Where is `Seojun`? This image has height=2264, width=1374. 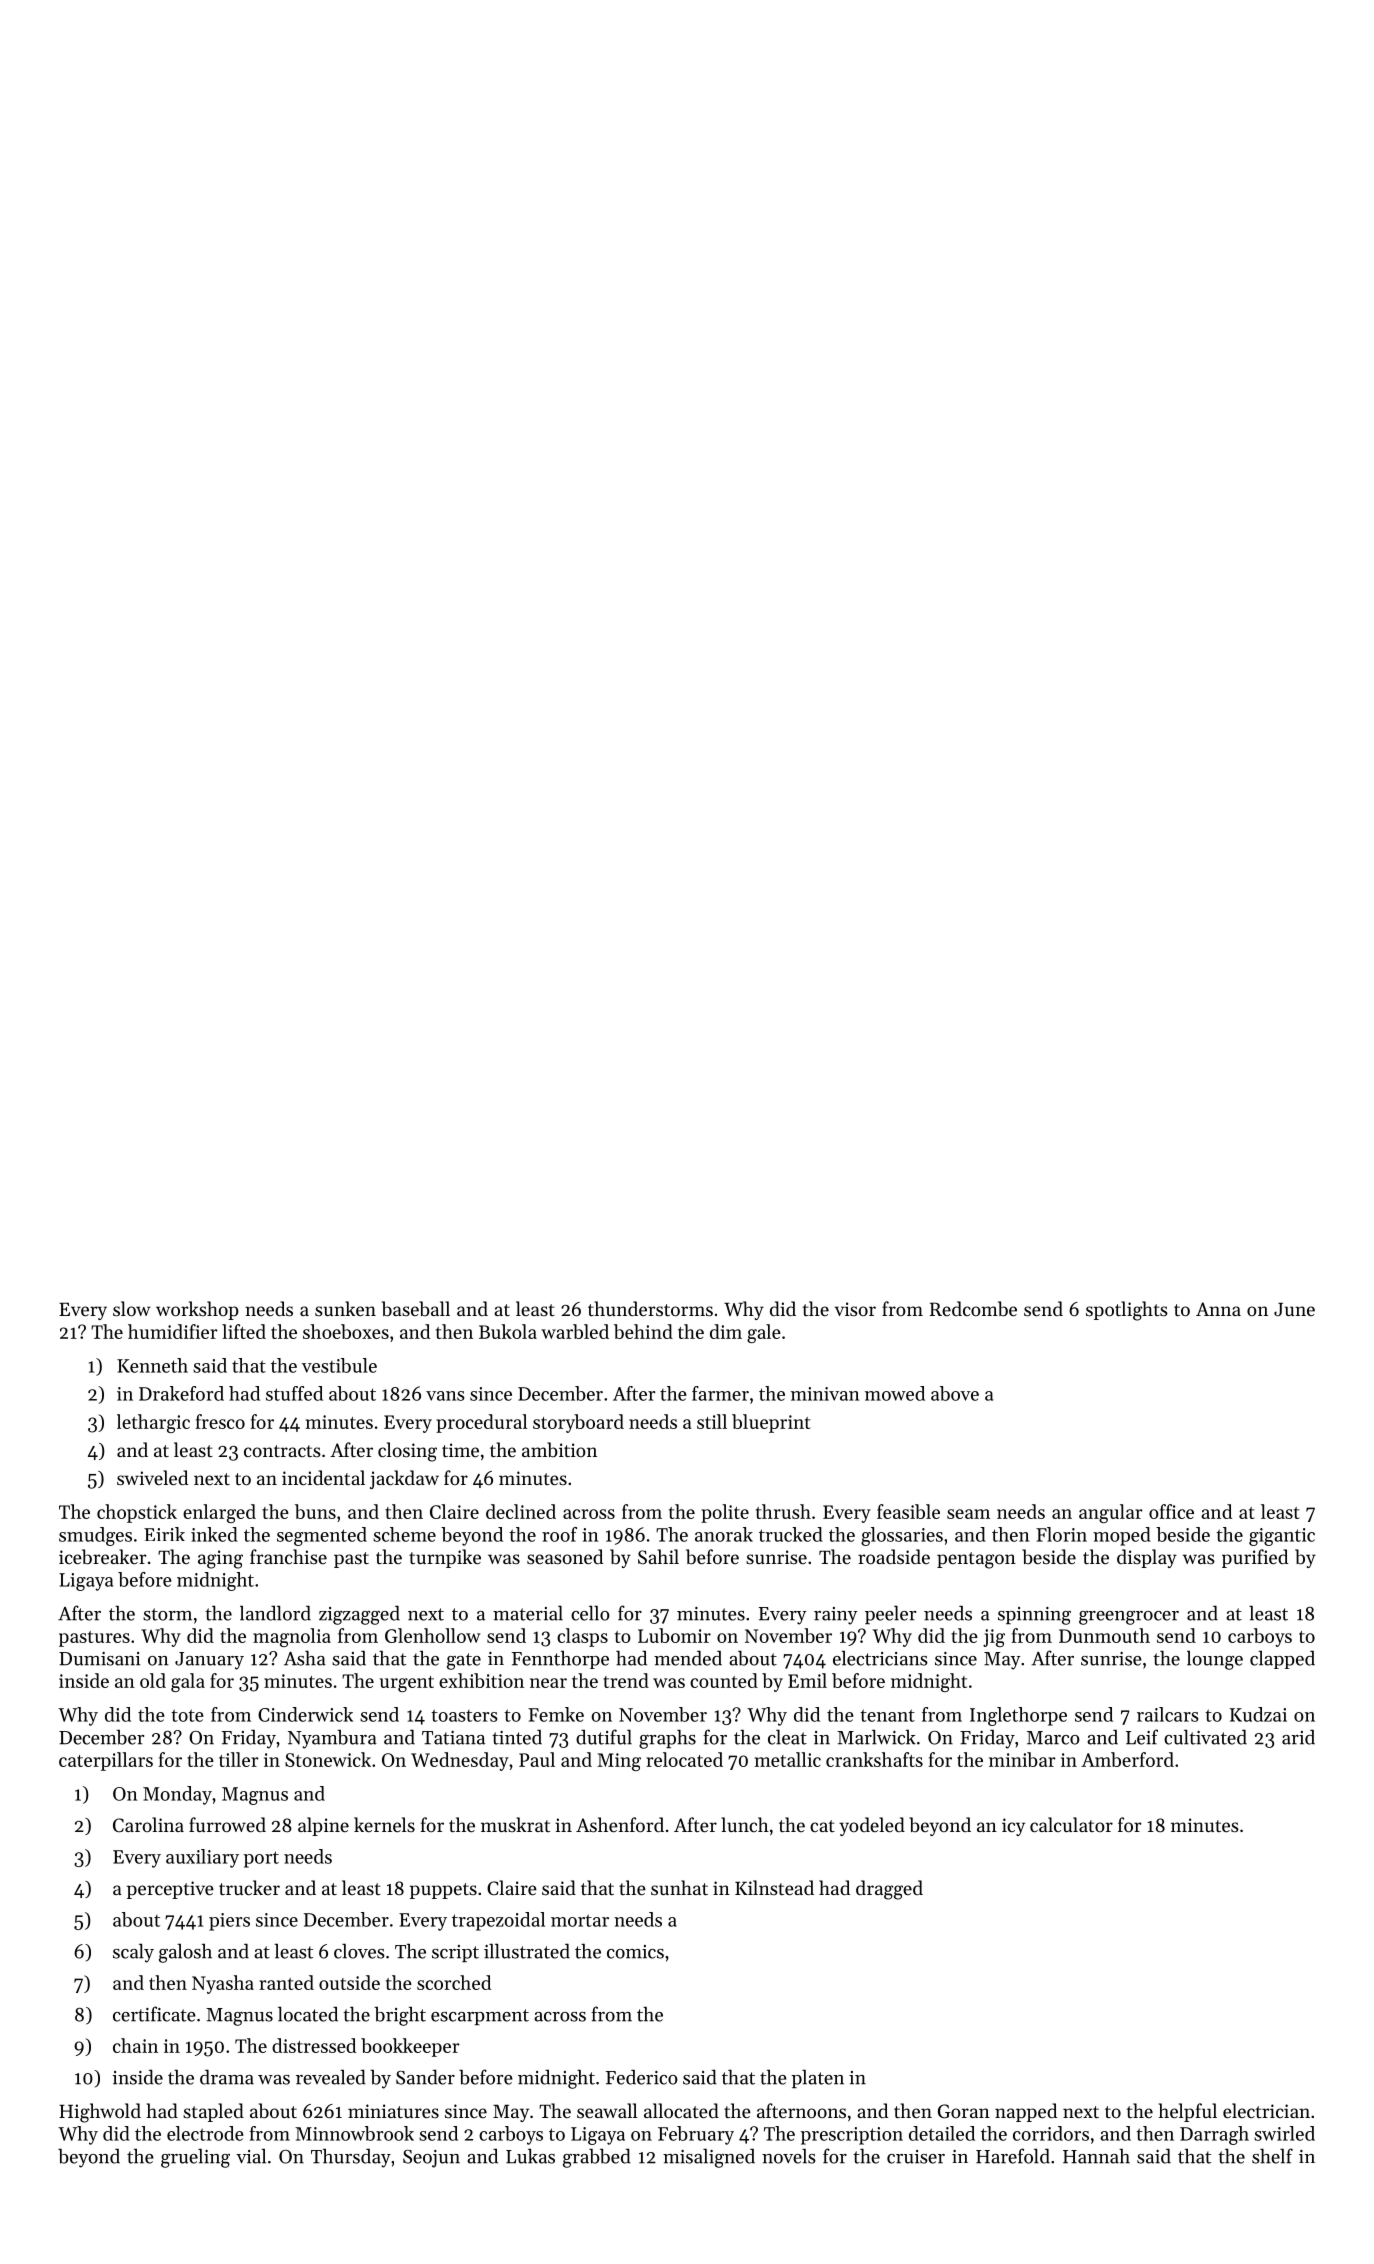 Seojun is located at coordinates (431, 2159).
